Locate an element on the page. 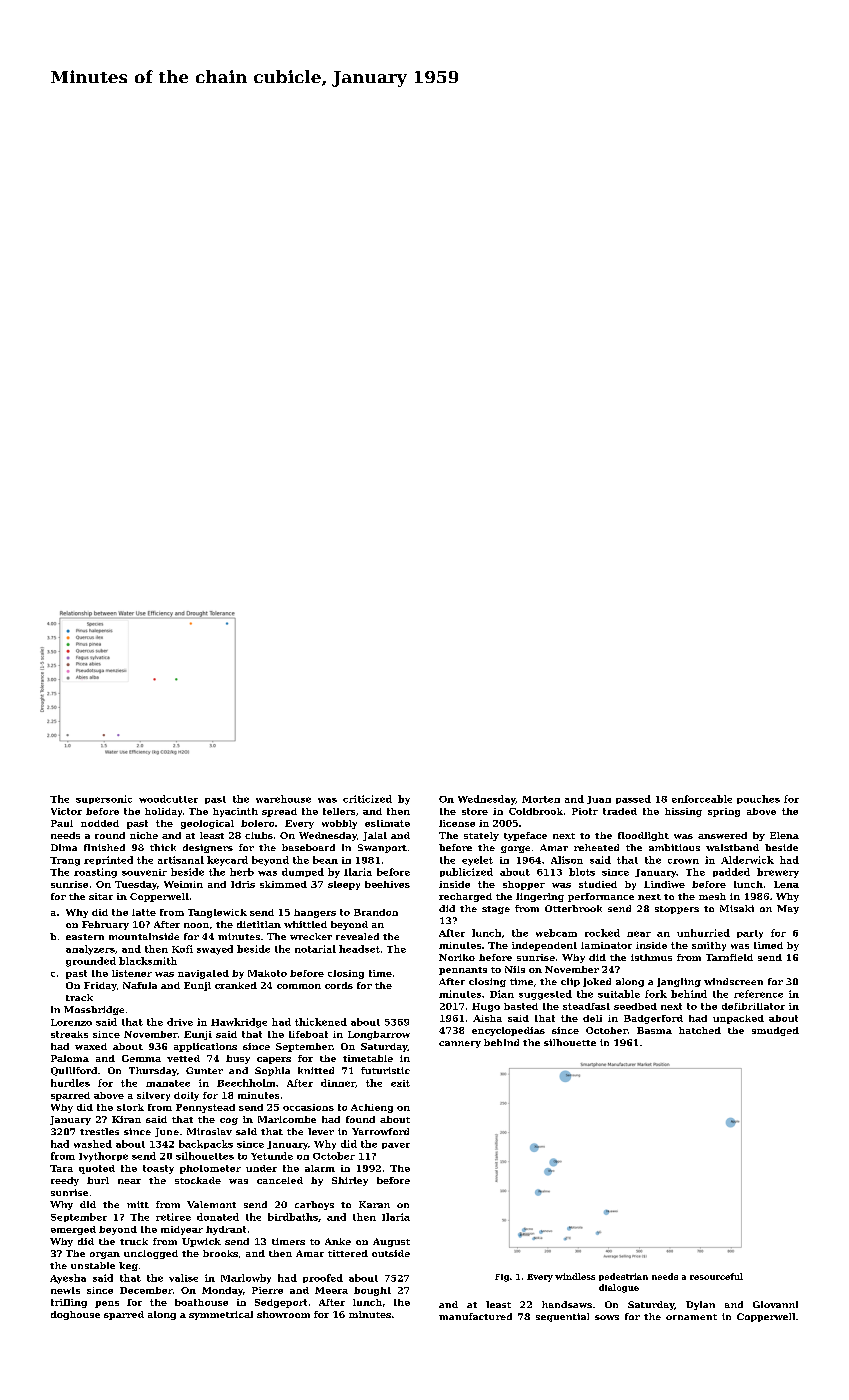  license is located at coordinates (457, 823).
